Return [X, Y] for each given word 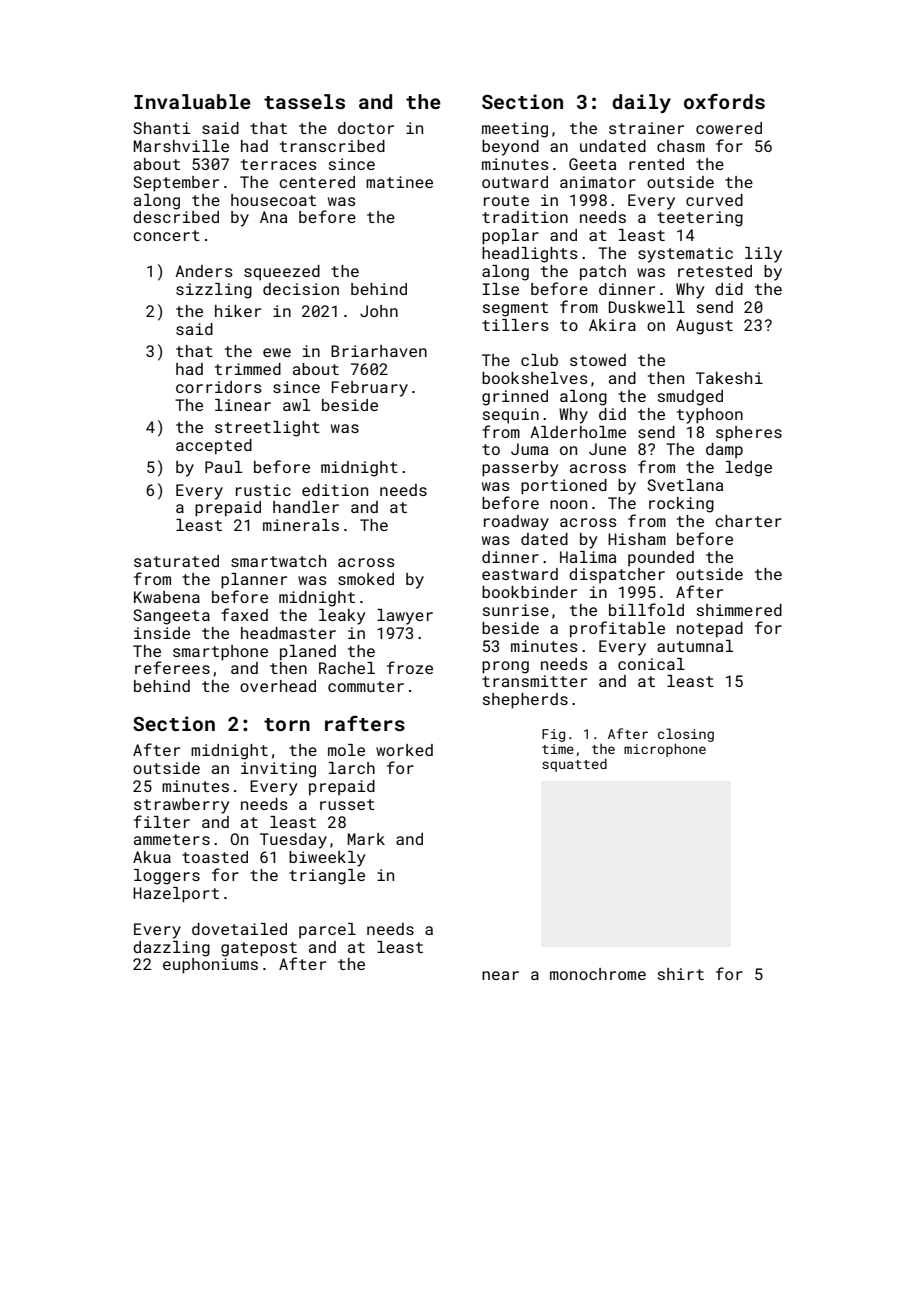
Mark [366, 839]
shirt [681, 974]
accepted [214, 447]
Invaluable [192, 101]
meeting [515, 130]
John [379, 311]
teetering [700, 219]
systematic [685, 255]
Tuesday [293, 841]
